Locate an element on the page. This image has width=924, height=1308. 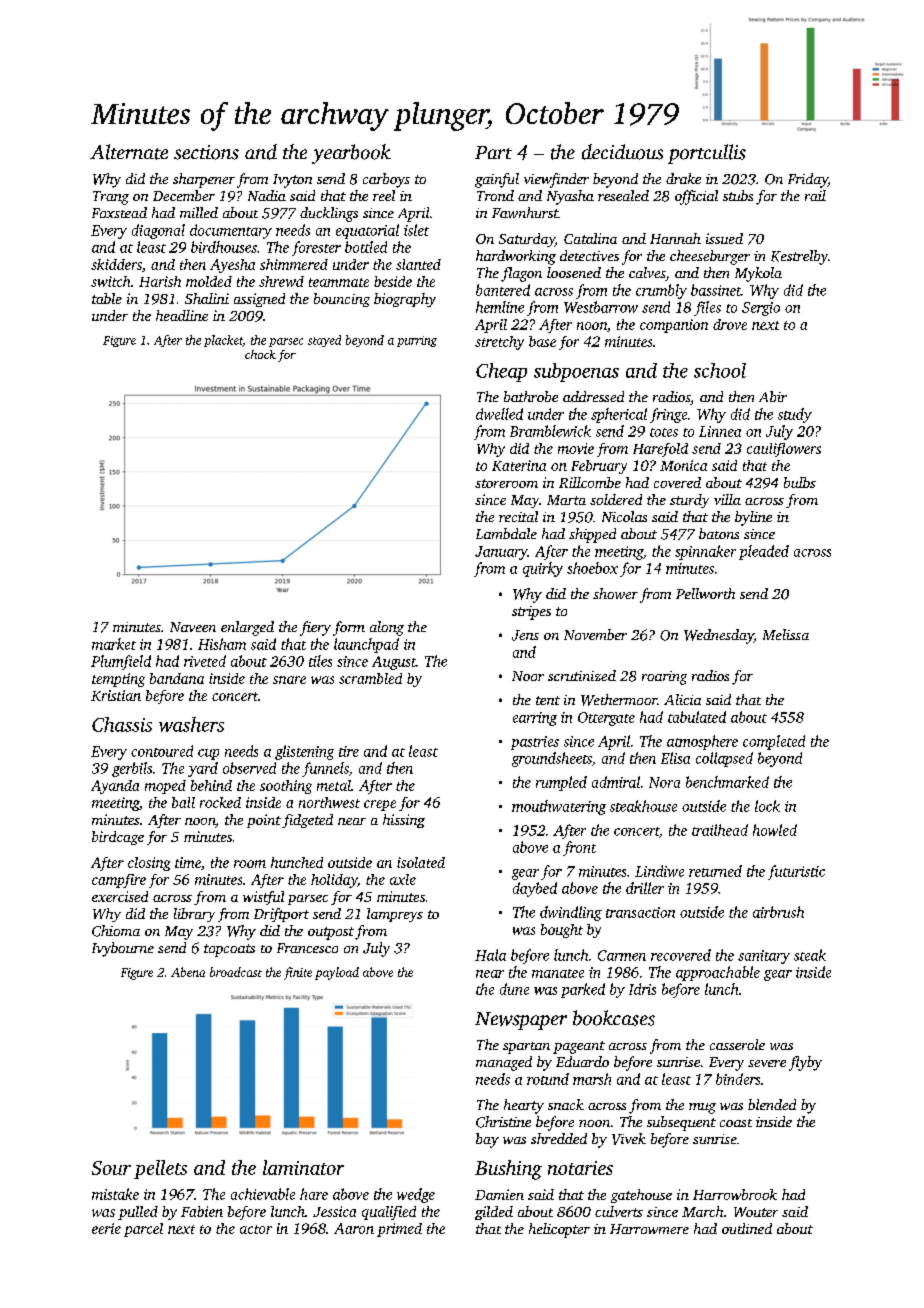
Jens is located at coordinates (525, 635).
